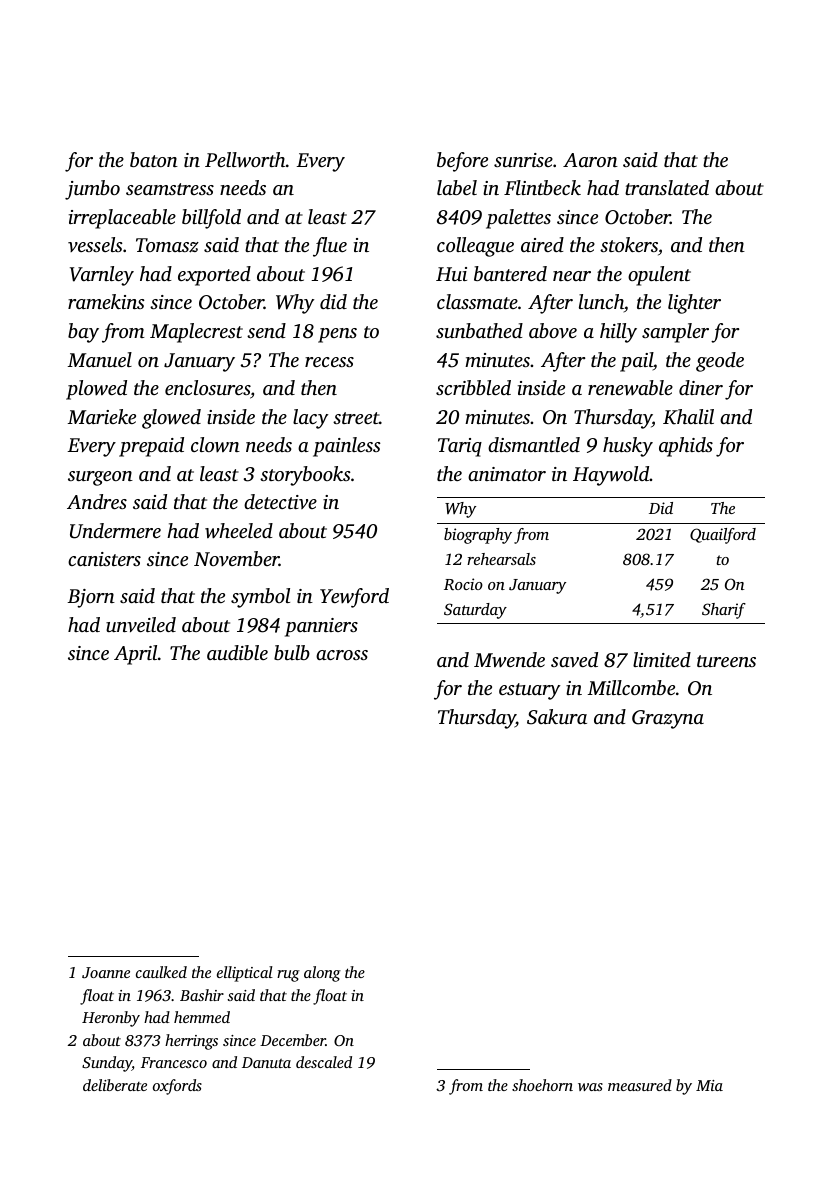 Image resolution: width=833 pixels, height=1183 pixels. What do you see at coordinates (590, 160) in the screenshot?
I see `Aaron` at bounding box center [590, 160].
